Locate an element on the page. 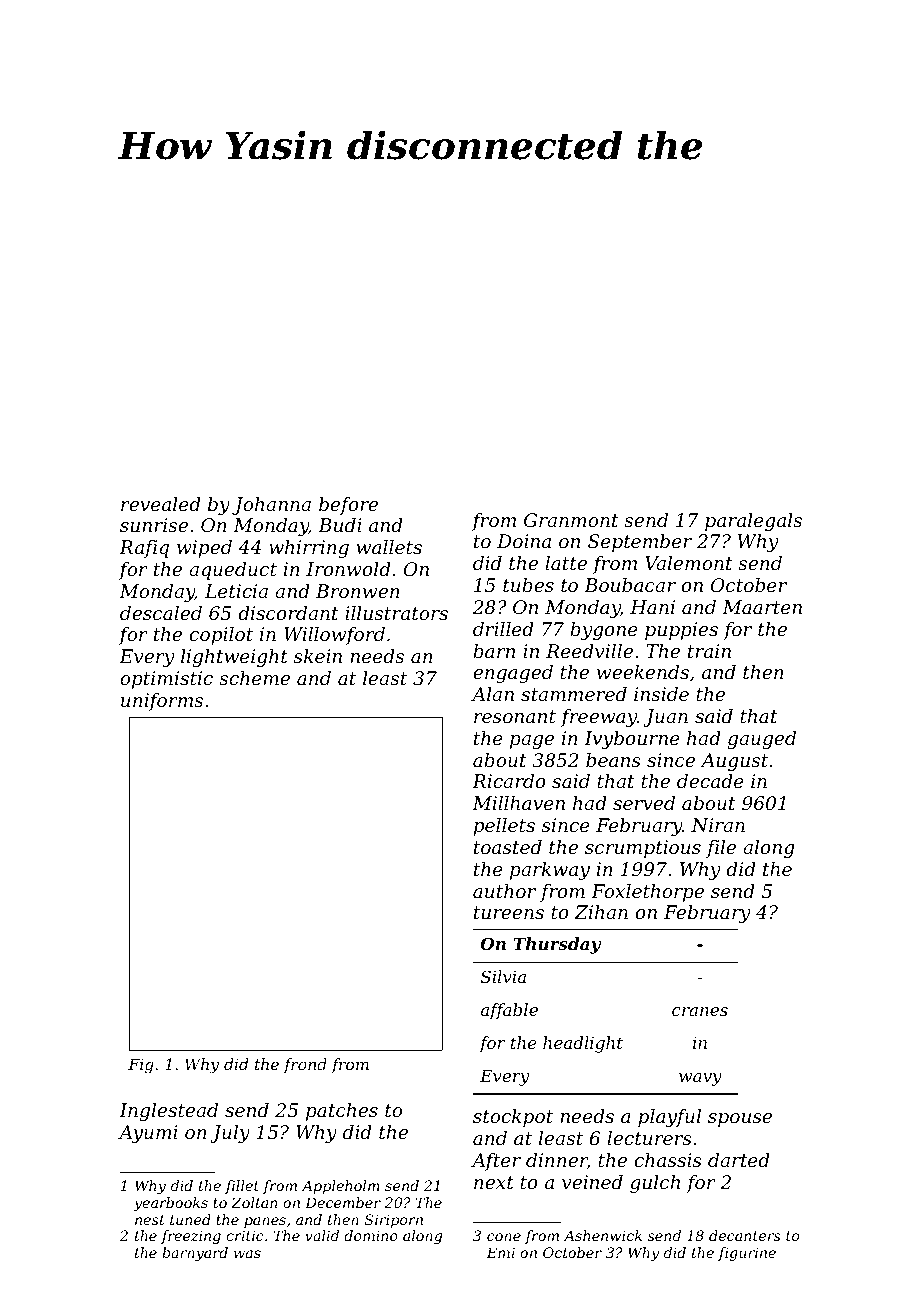 Image resolution: width=924 pixels, height=1308 pixels. headlight is located at coordinates (583, 1044).
